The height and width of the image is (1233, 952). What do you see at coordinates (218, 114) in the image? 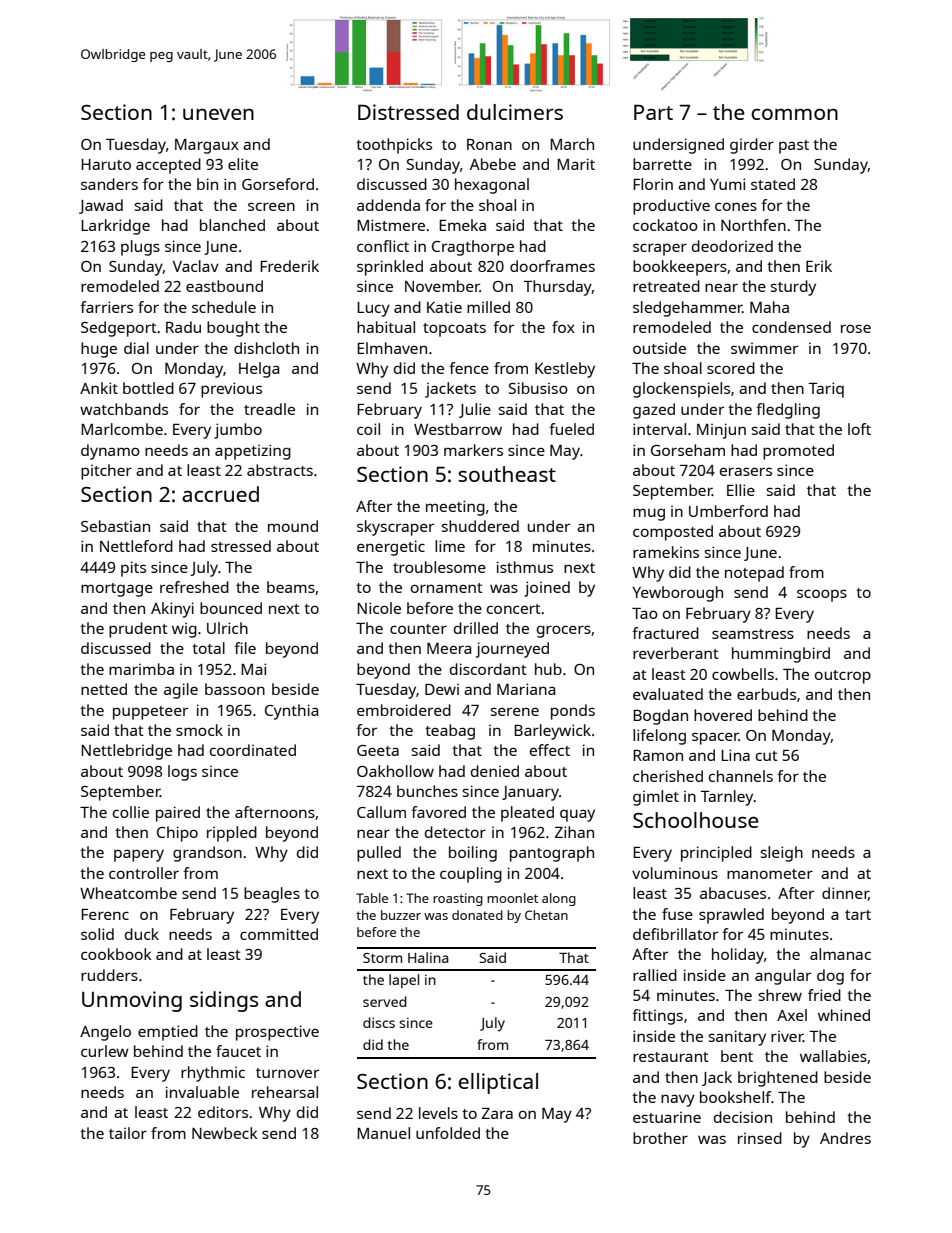
I see `uneven` at bounding box center [218, 114].
